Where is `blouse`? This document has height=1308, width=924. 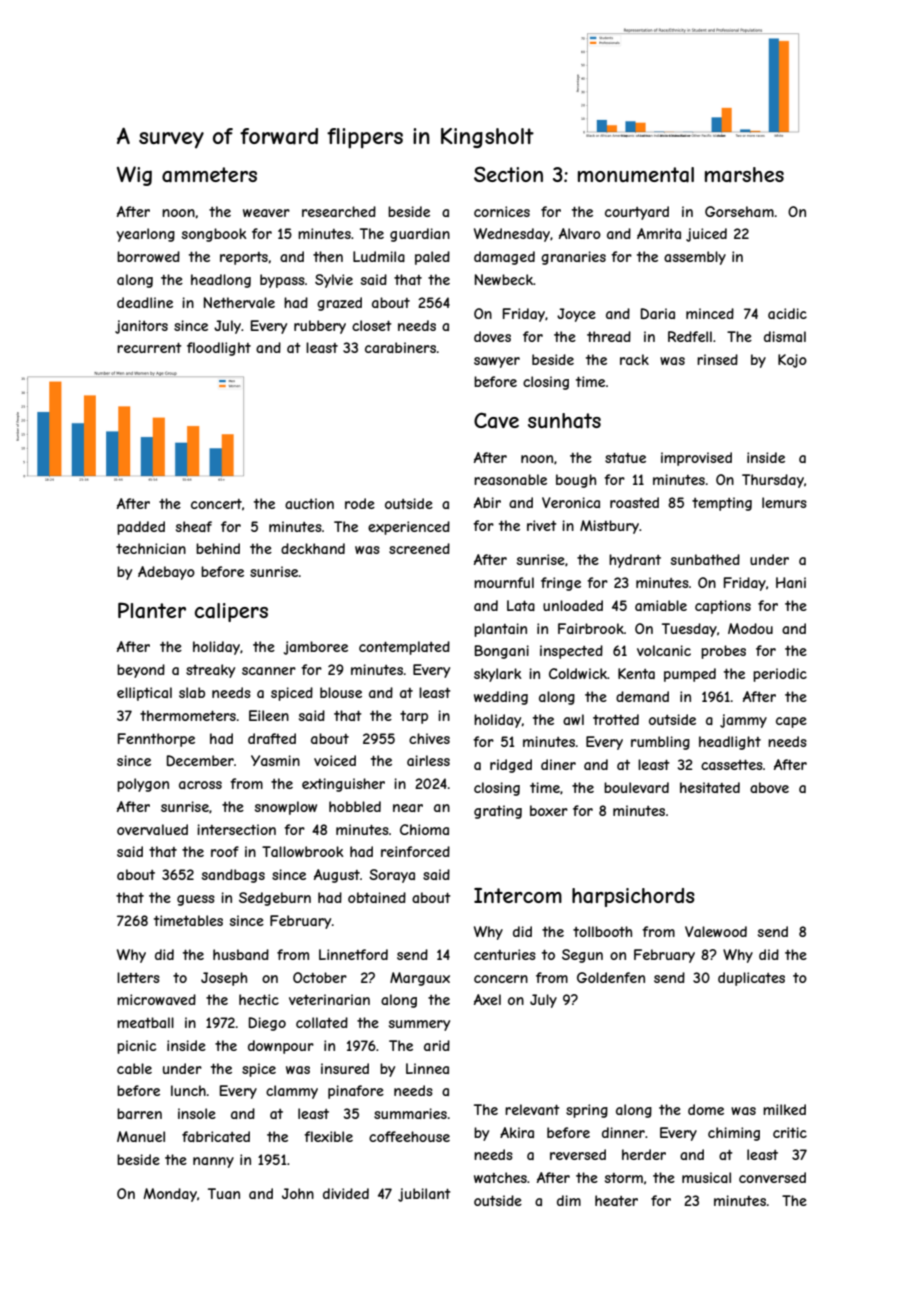 blouse is located at coordinates (341, 692).
